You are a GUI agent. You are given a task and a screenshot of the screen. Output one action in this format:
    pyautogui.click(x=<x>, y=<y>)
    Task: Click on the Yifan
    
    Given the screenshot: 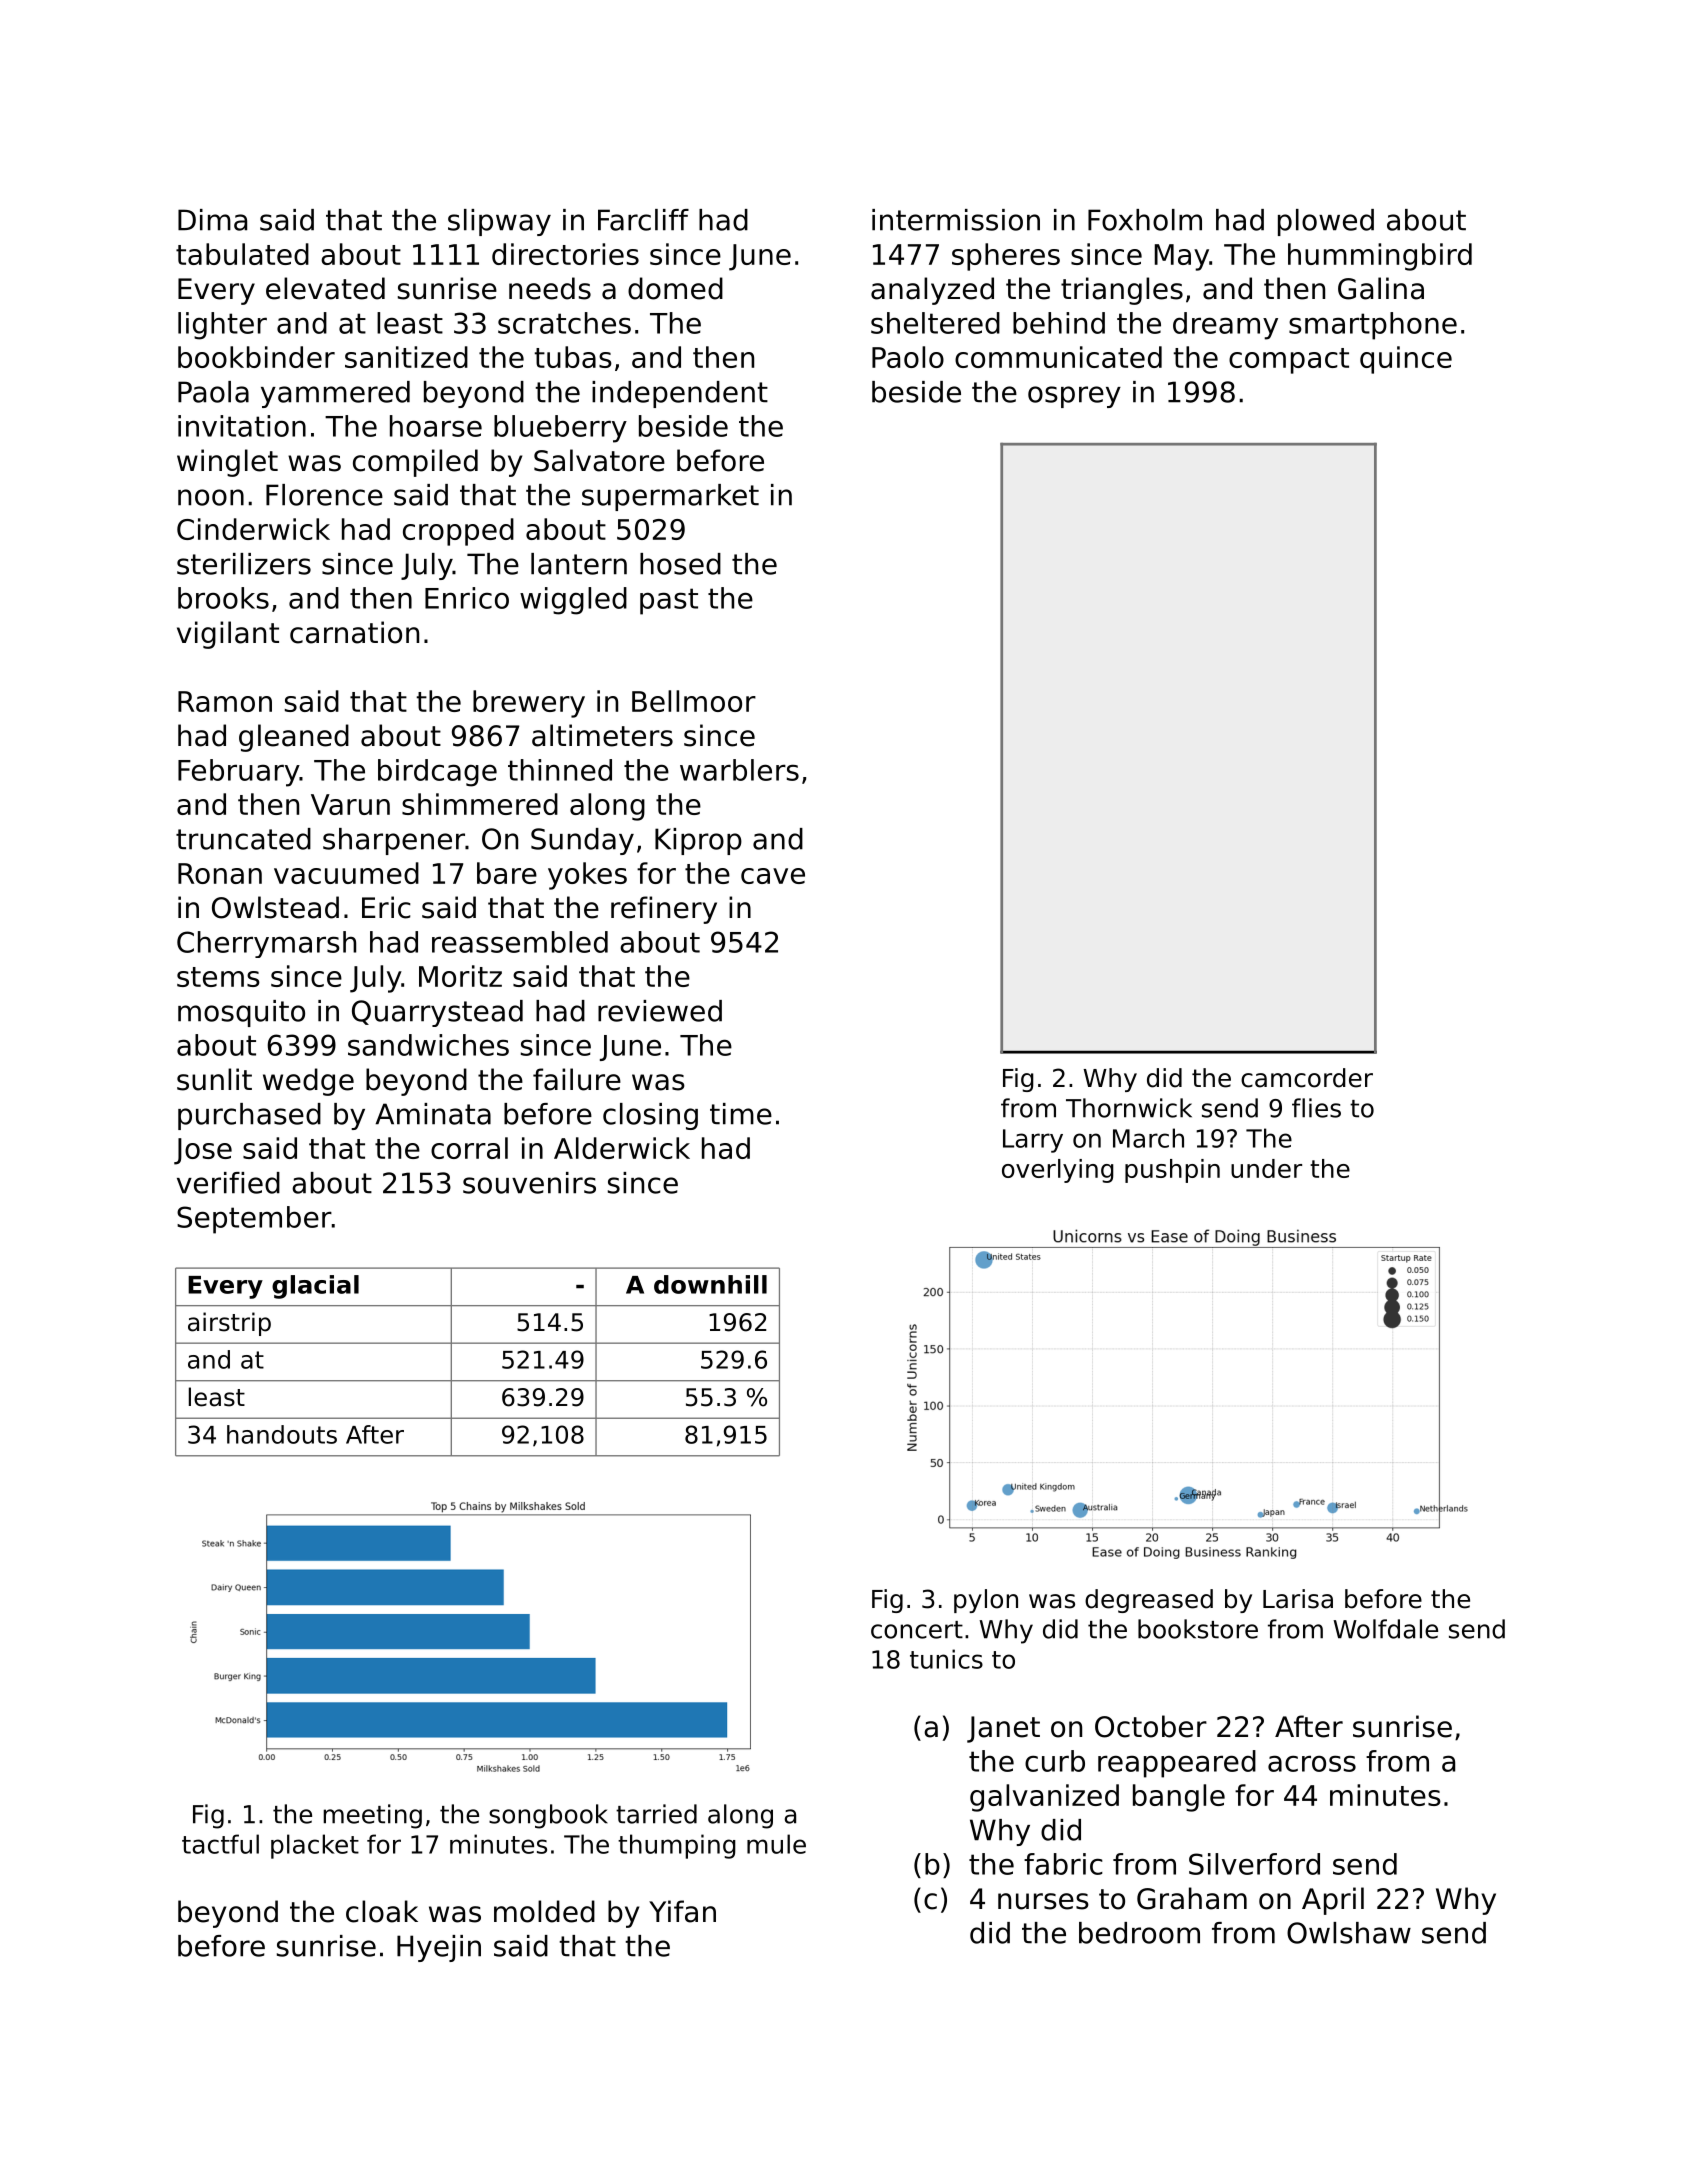 What is the action you would take?
    pyautogui.click(x=682, y=1911)
